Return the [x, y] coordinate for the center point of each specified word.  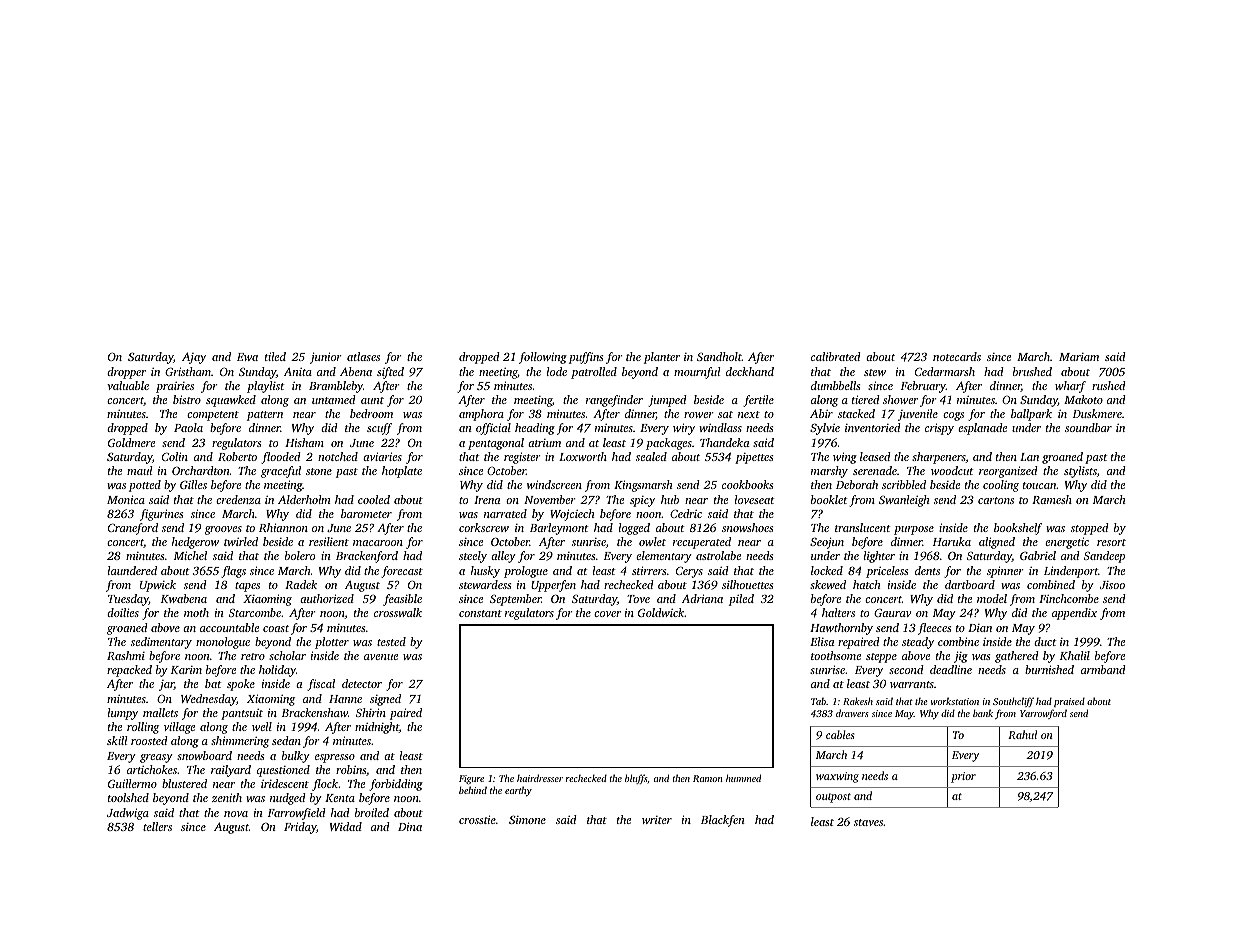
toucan [1040, 485]
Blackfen [723, 821]
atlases [363, 356]
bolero [300, 555]
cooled [374, 499]
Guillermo [132, 783]
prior [963, 777]
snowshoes [748, 527]
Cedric [686, 513]
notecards [957, 356]
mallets [160, 712]
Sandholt [719, 356]
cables [840, 734]
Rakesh [858, 701]
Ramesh [1052, 499]
